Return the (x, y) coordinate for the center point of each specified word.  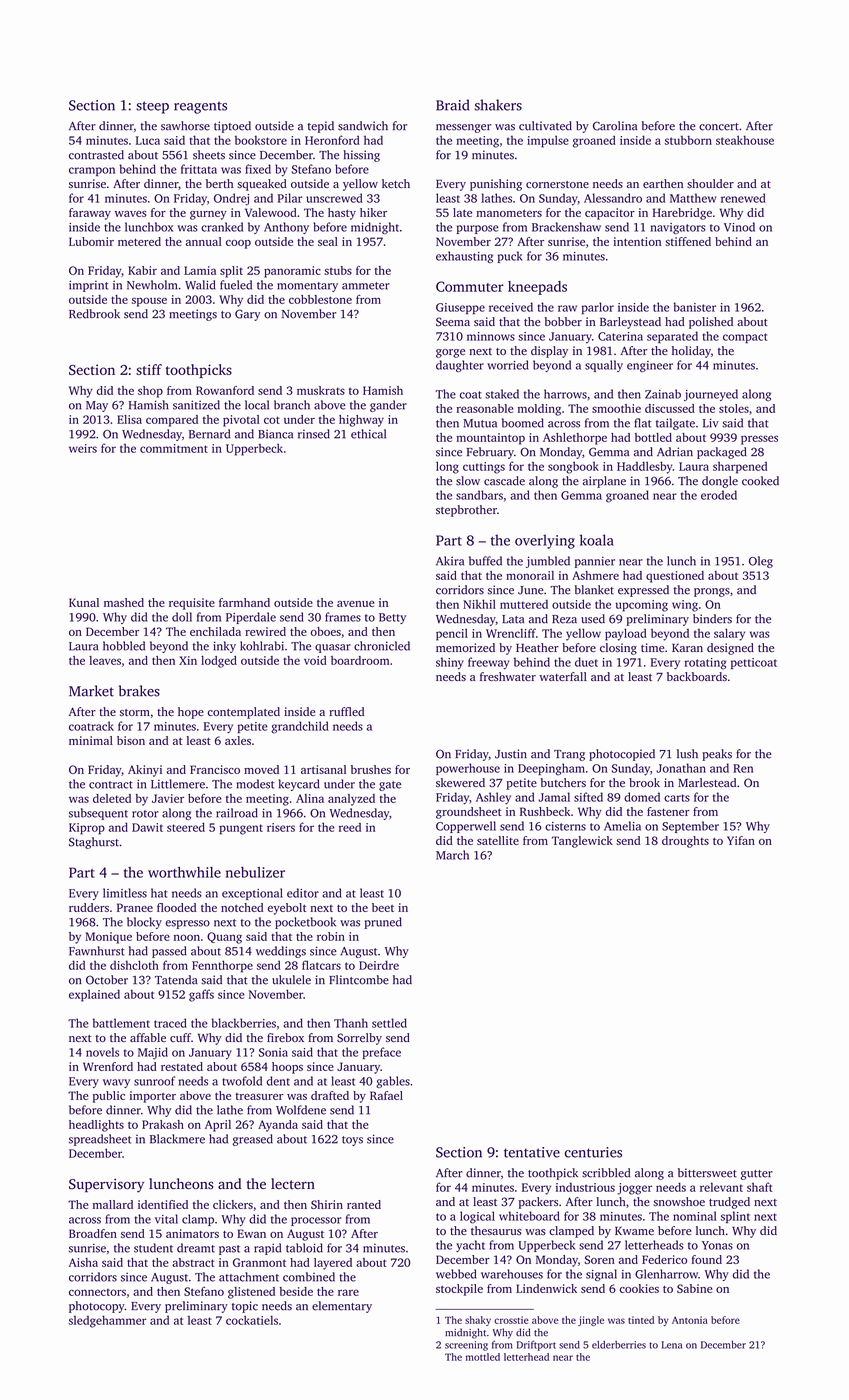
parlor (597, 308)
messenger (463, 128)
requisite (192, 604)
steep (152, 107)
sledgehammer (108, 1321)
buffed (485, 561)
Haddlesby (645, 467)
